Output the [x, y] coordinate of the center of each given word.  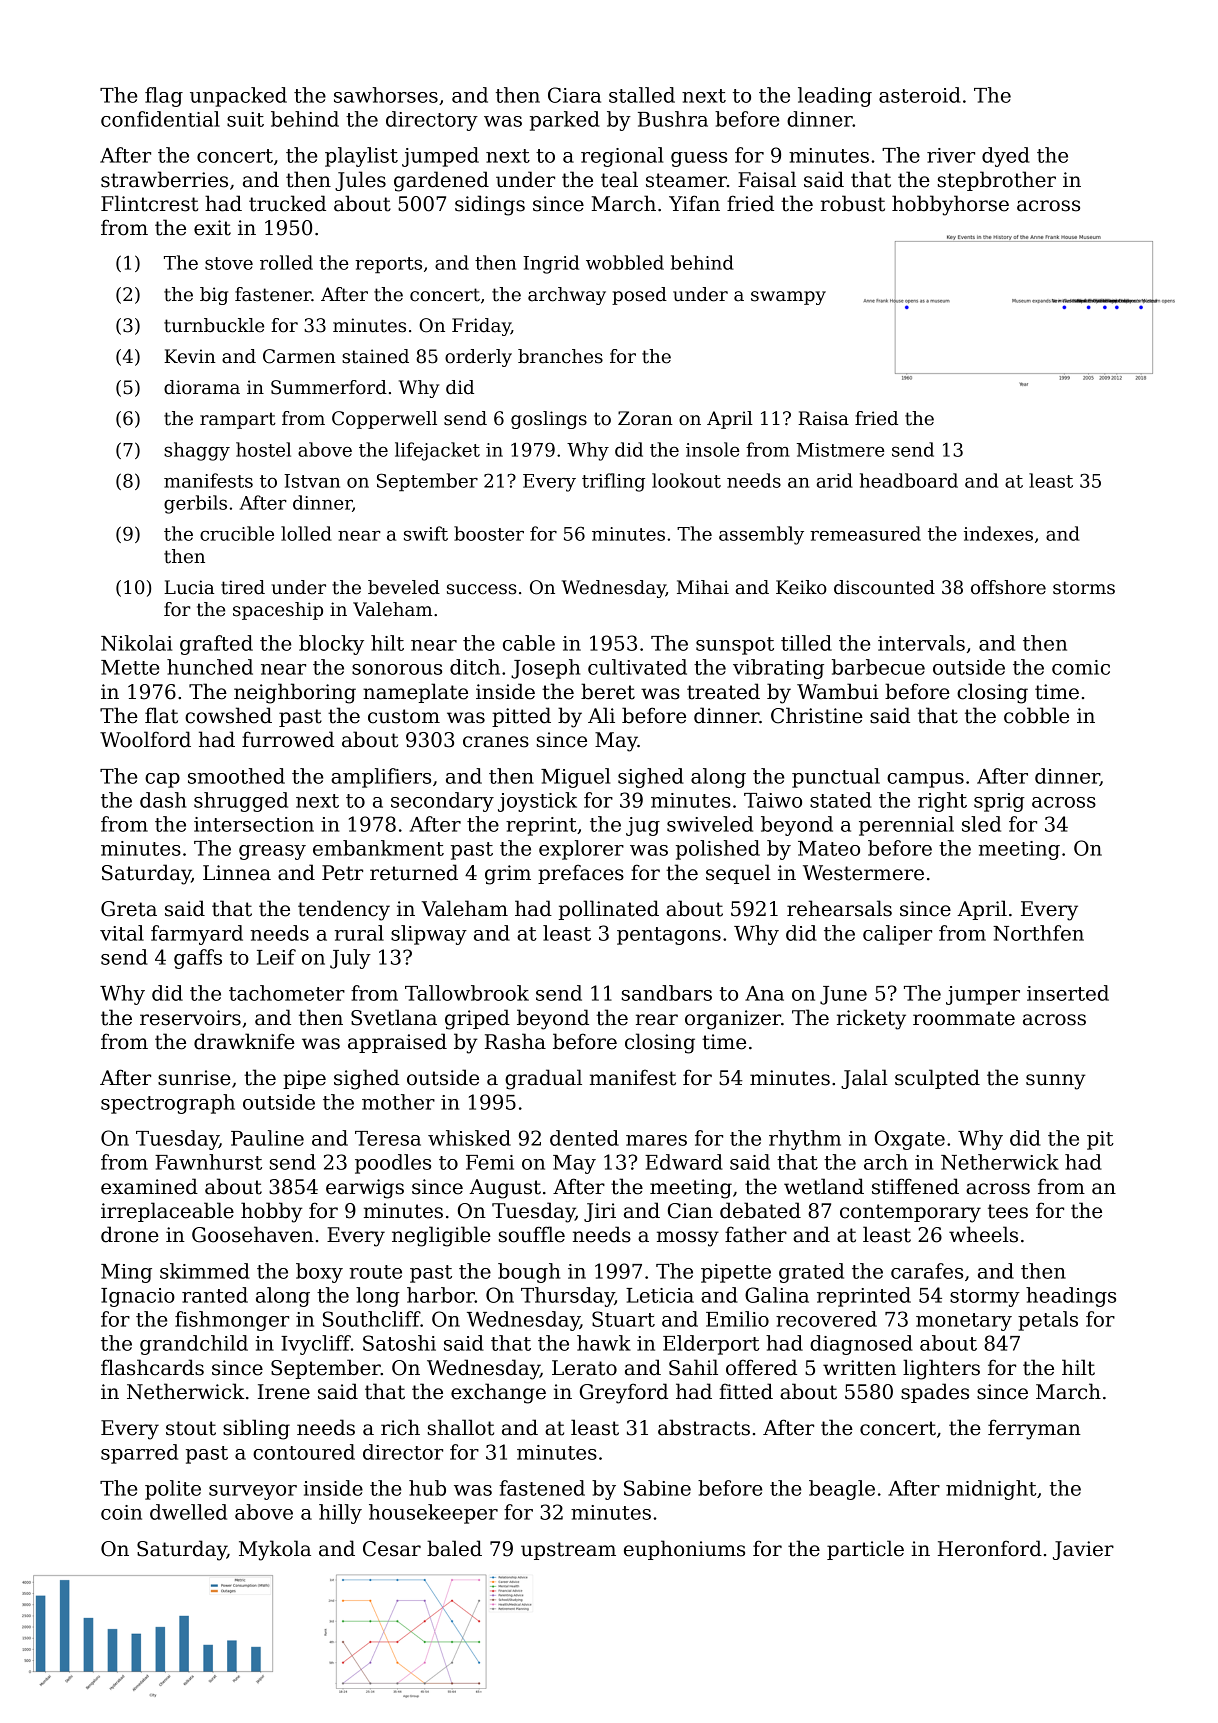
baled [454, 1548]
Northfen [1038, 933]
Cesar [392, 1549]
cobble [1036, 715]
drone [130, 1234]
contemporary [910, 1213]
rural [359, 933]
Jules [360, 181]
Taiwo [773, 800]
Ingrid [551, 264]
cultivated [637, 667]
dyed [1006, 157]
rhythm [805, 1140]
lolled [306, 533]
